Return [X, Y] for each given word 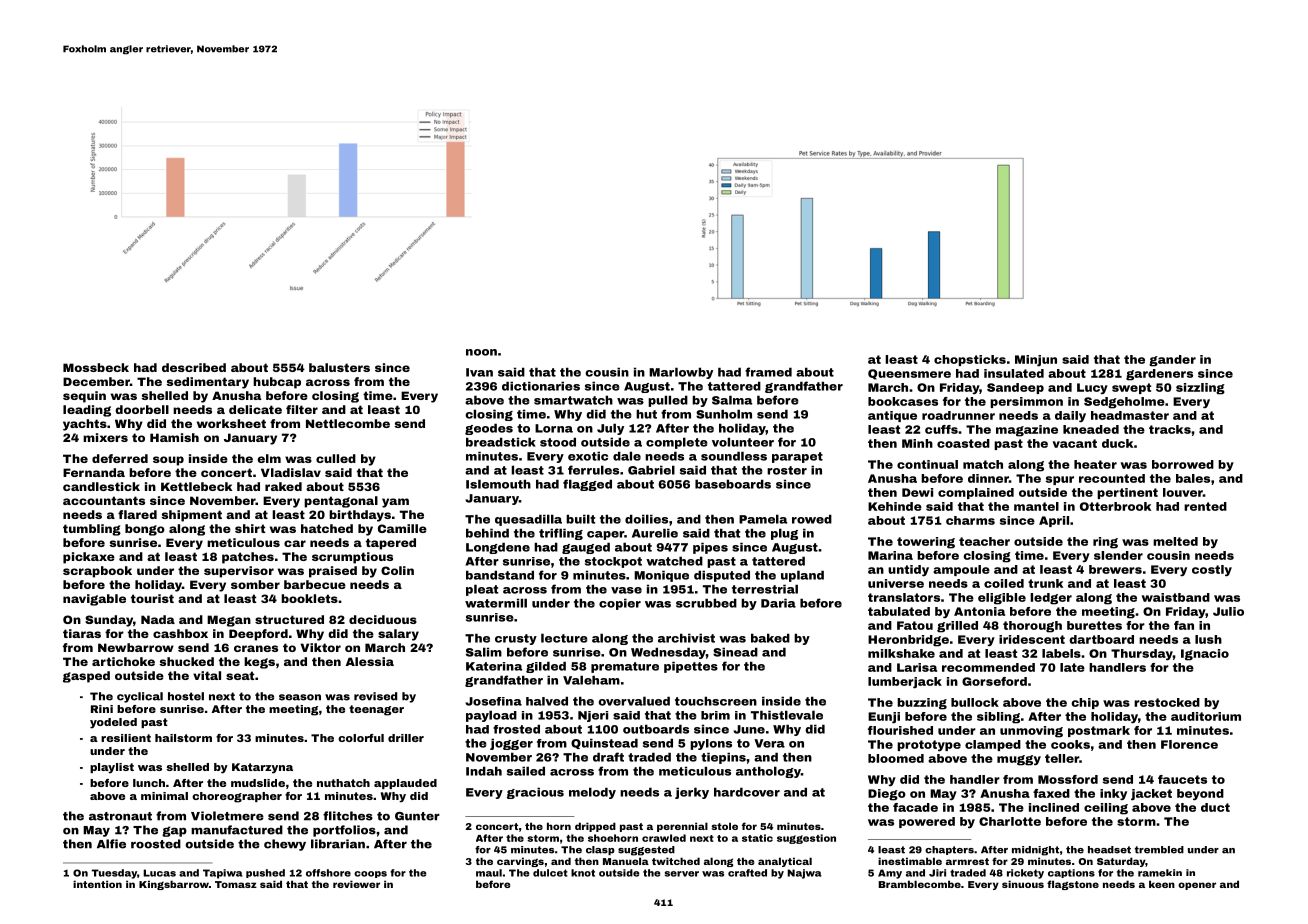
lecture [564, 638]
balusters [339, 367]
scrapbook [97, 572]
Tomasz [236, 884]
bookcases [903, 401]
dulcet [550, 873]
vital [207, 675]
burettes [1094, 625]
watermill [496, 603]
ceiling [1106, 809]
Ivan [479, 372]
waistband [1176, 597]
